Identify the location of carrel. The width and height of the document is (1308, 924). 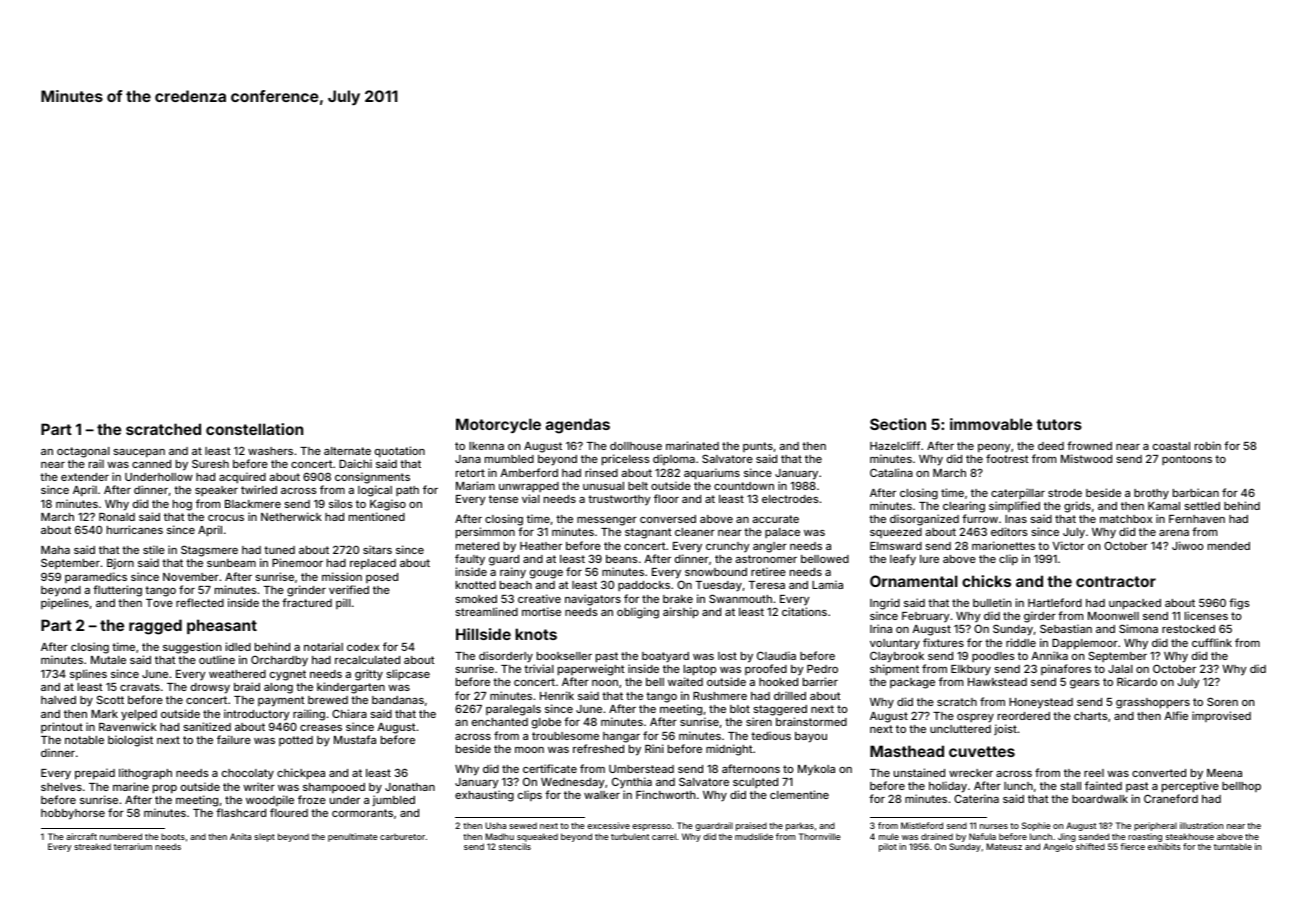
(664, 836).
